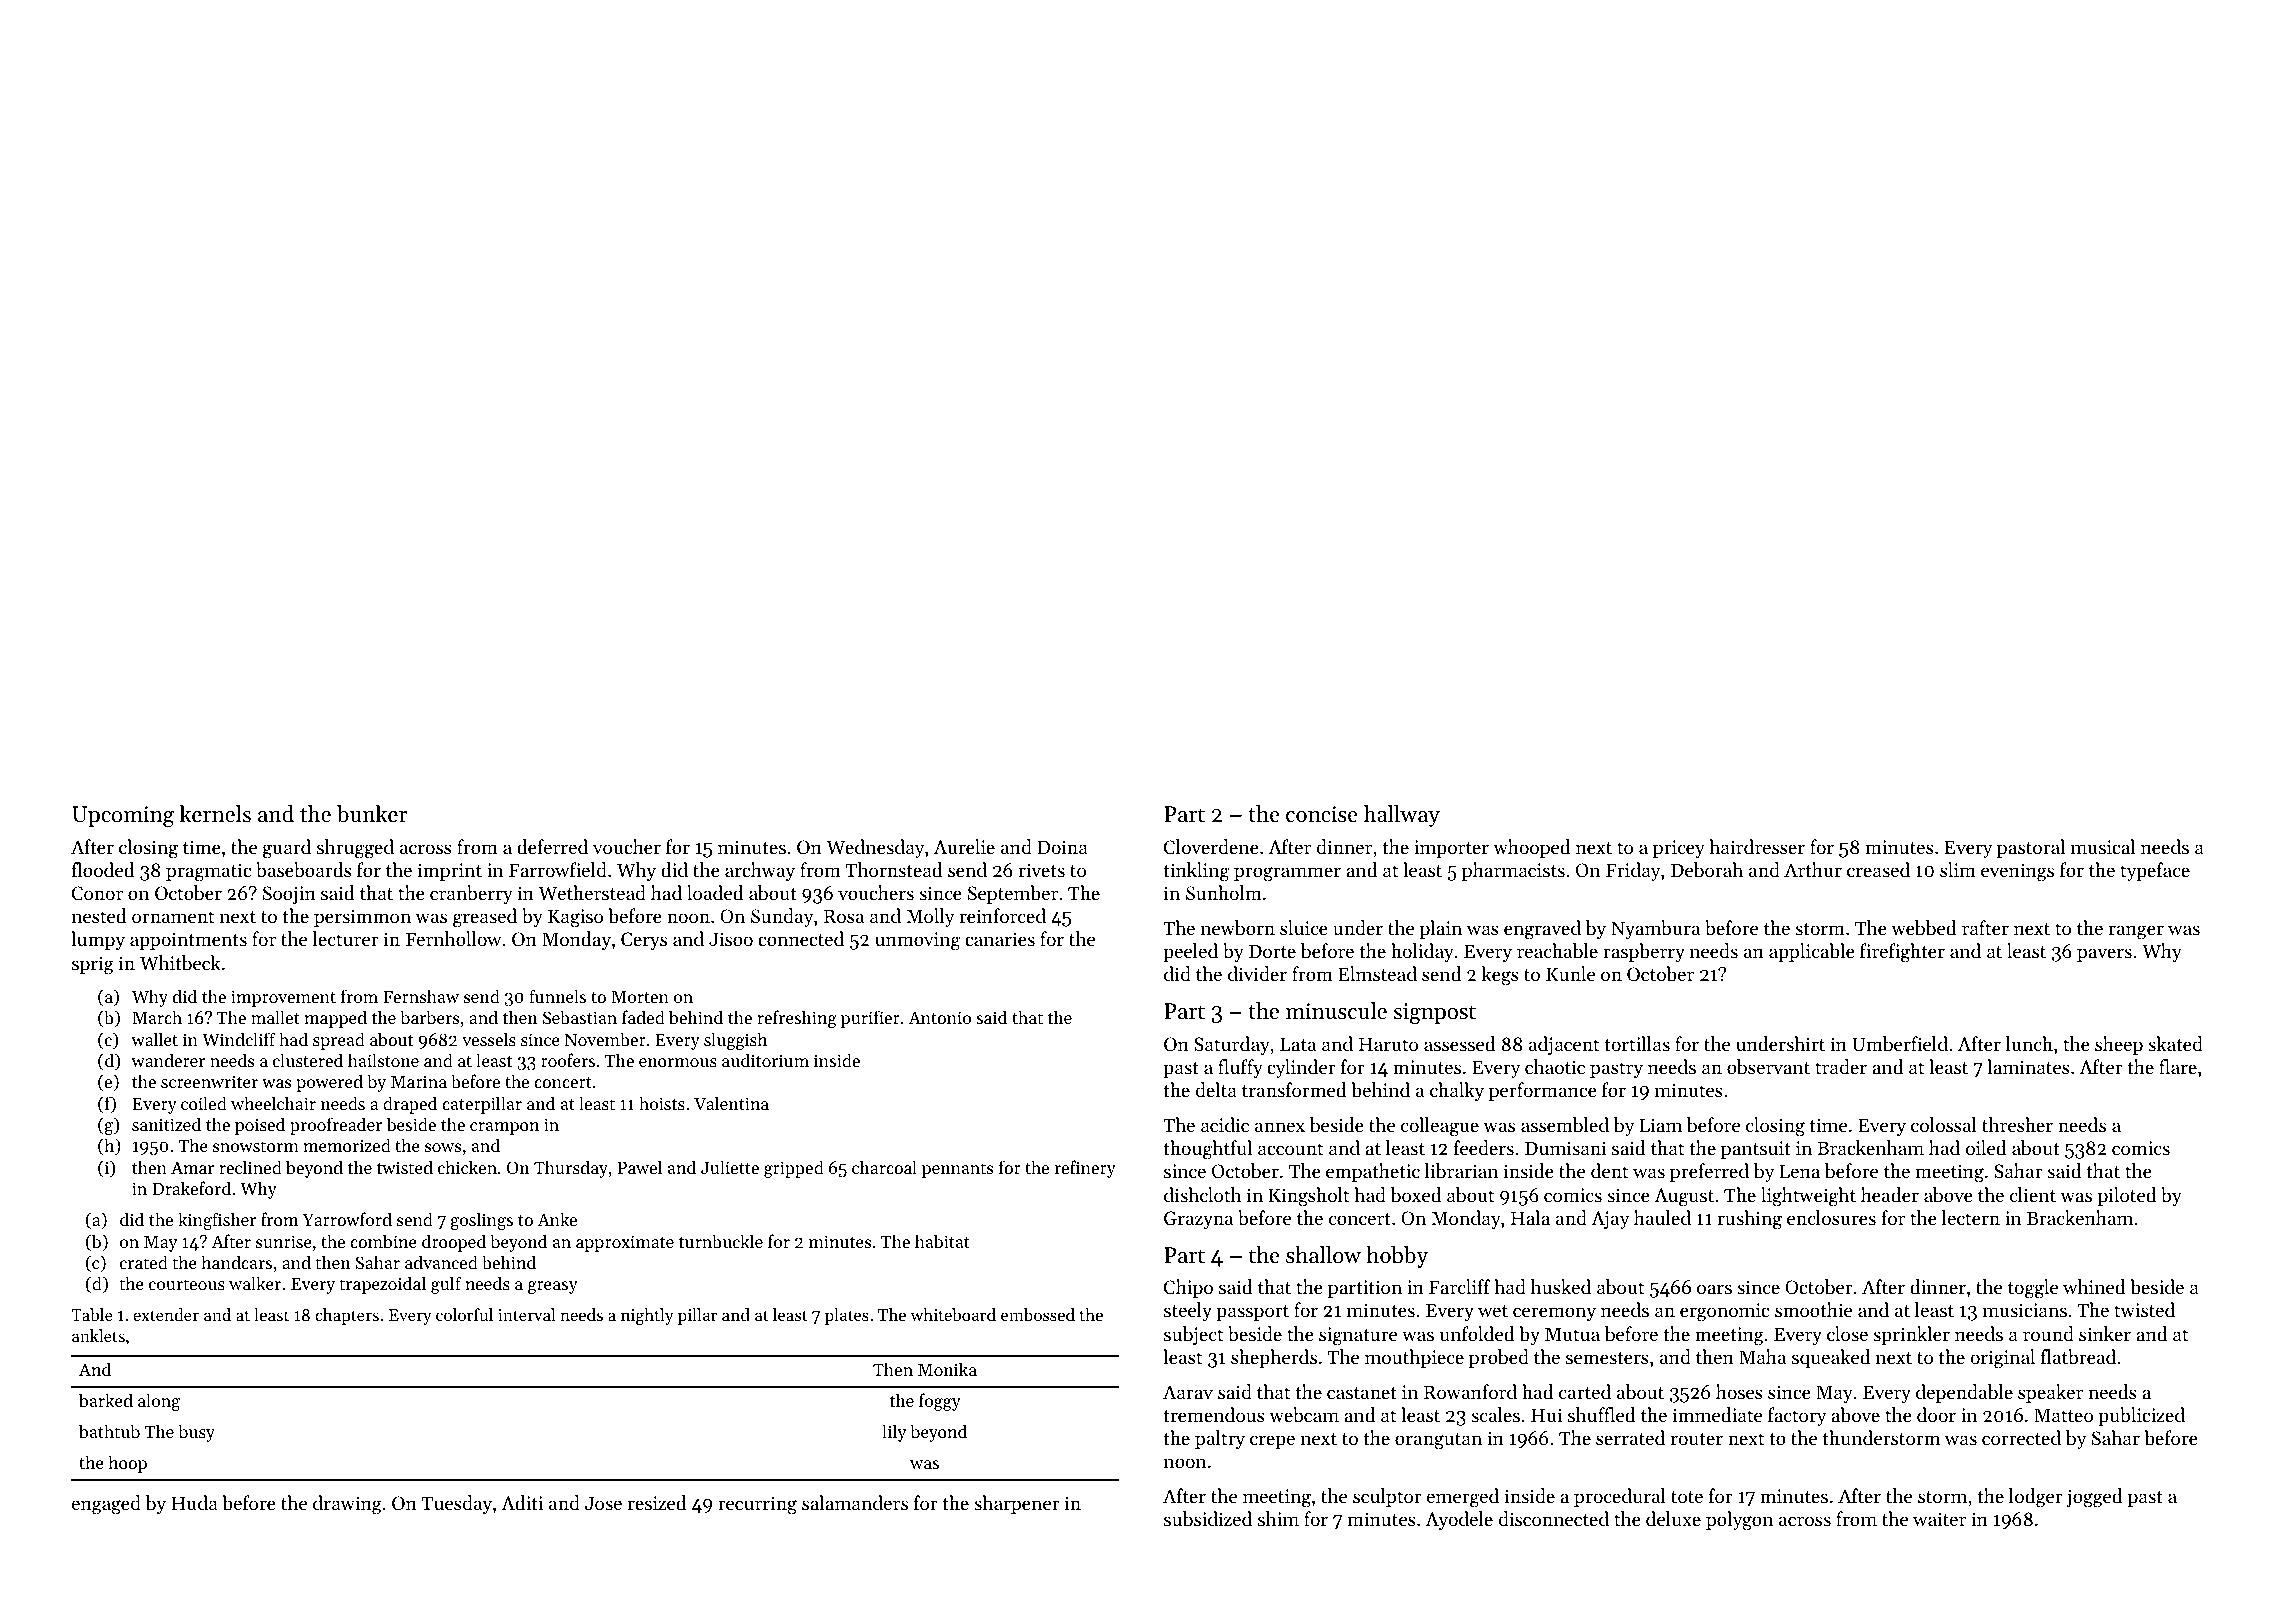  I want to click on sanitized, so click(166, 1124).
